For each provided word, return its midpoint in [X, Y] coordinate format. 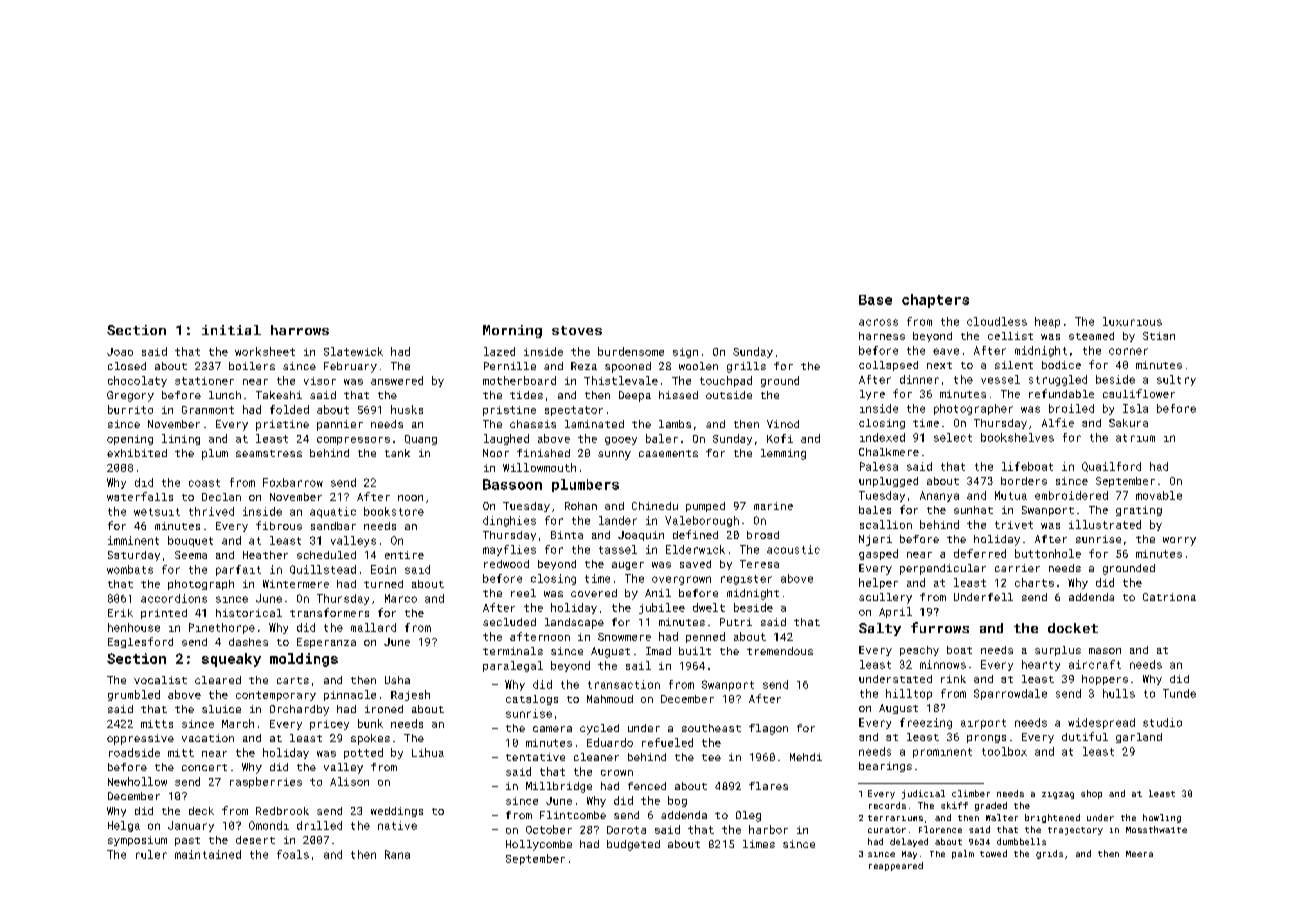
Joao [120, 352]
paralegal [513, 666]
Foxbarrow [293, 482]
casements [668, 453]
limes [759, 844]
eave [946, 351]
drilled [319, 825]
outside [729, 395]
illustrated [1105, 524]
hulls [1119, 693]
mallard [373, 627]
